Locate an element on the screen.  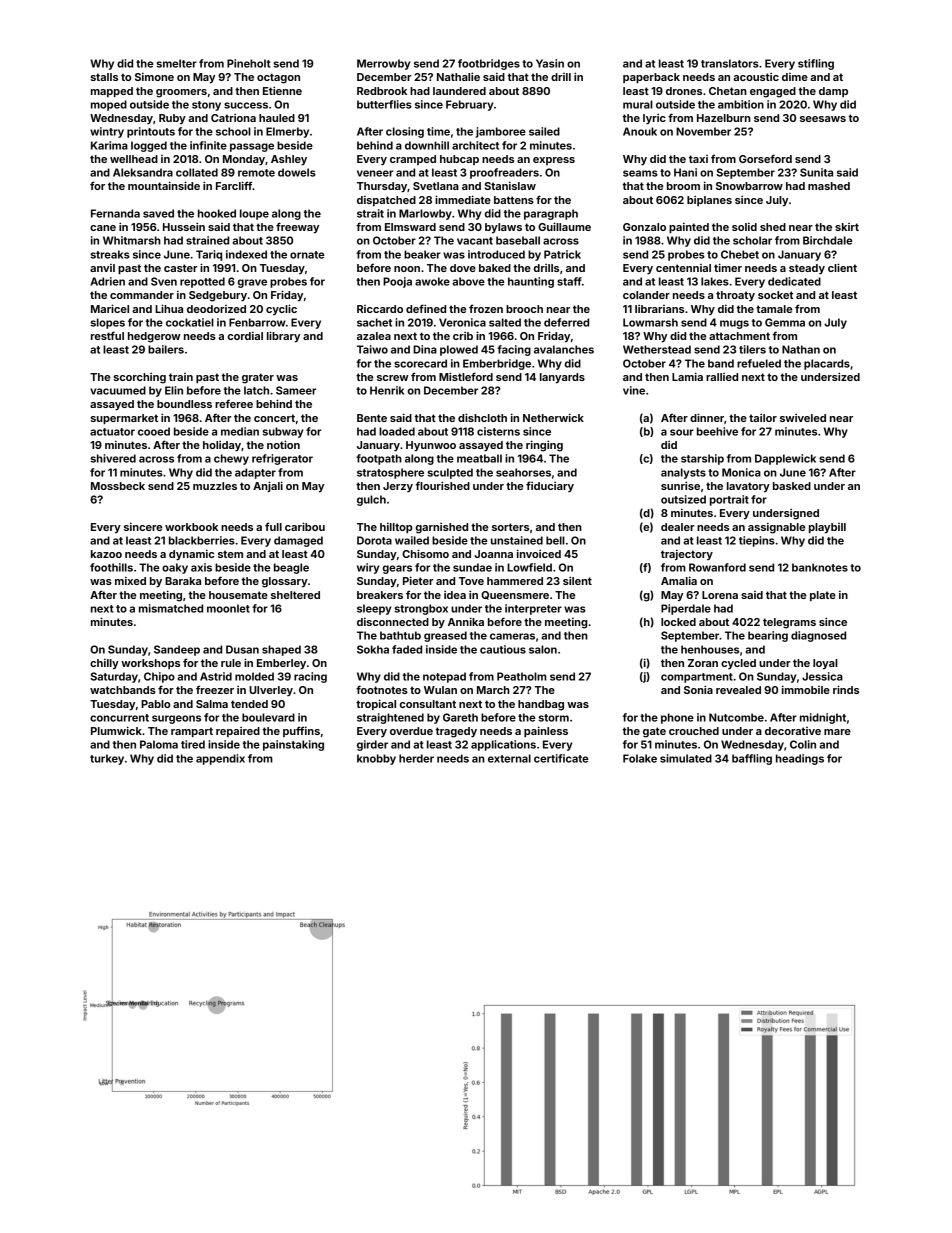
footbridges is located at coordinates (489, 64).
